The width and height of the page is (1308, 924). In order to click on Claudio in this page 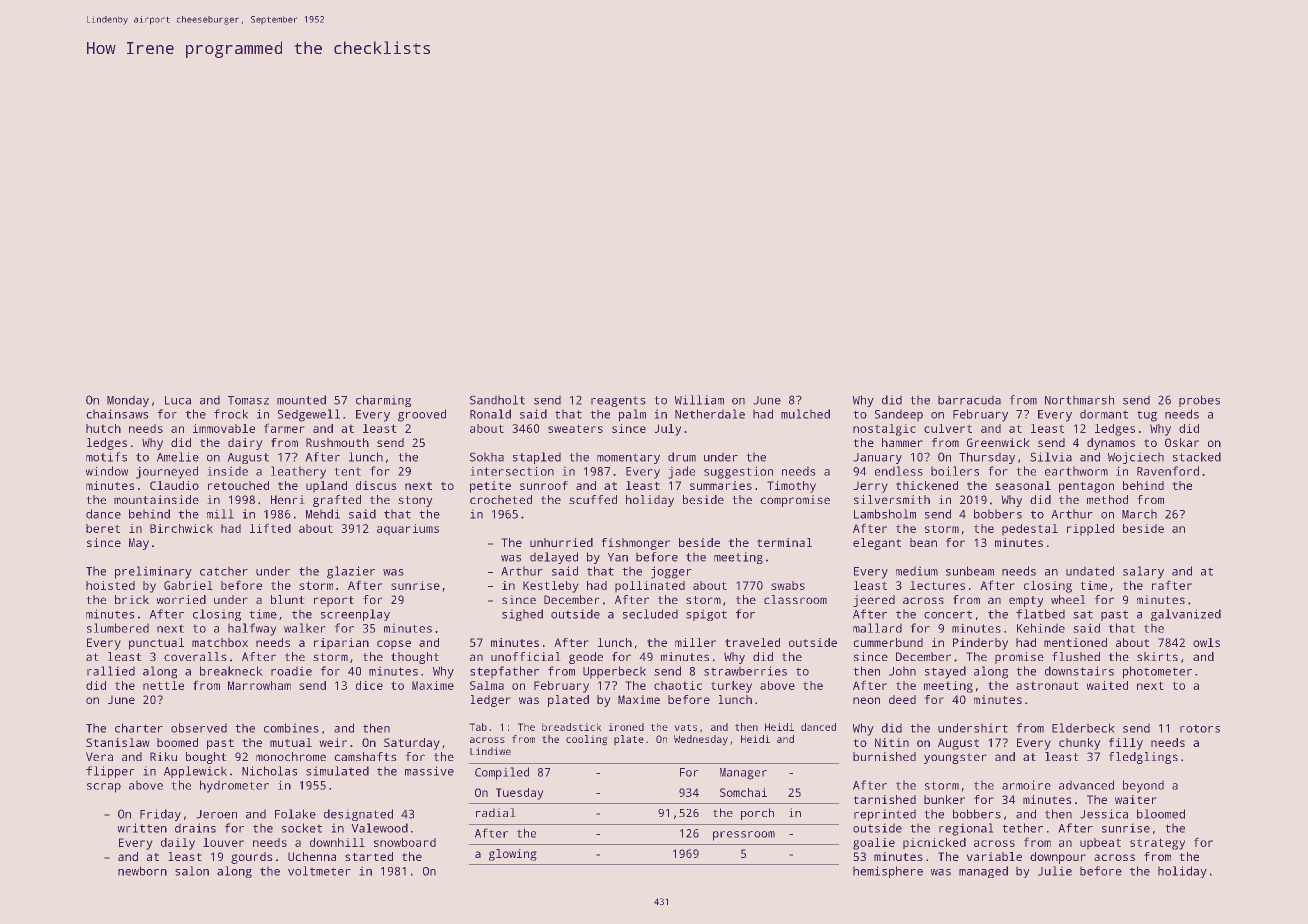, I will do `click(174, 485)`.
